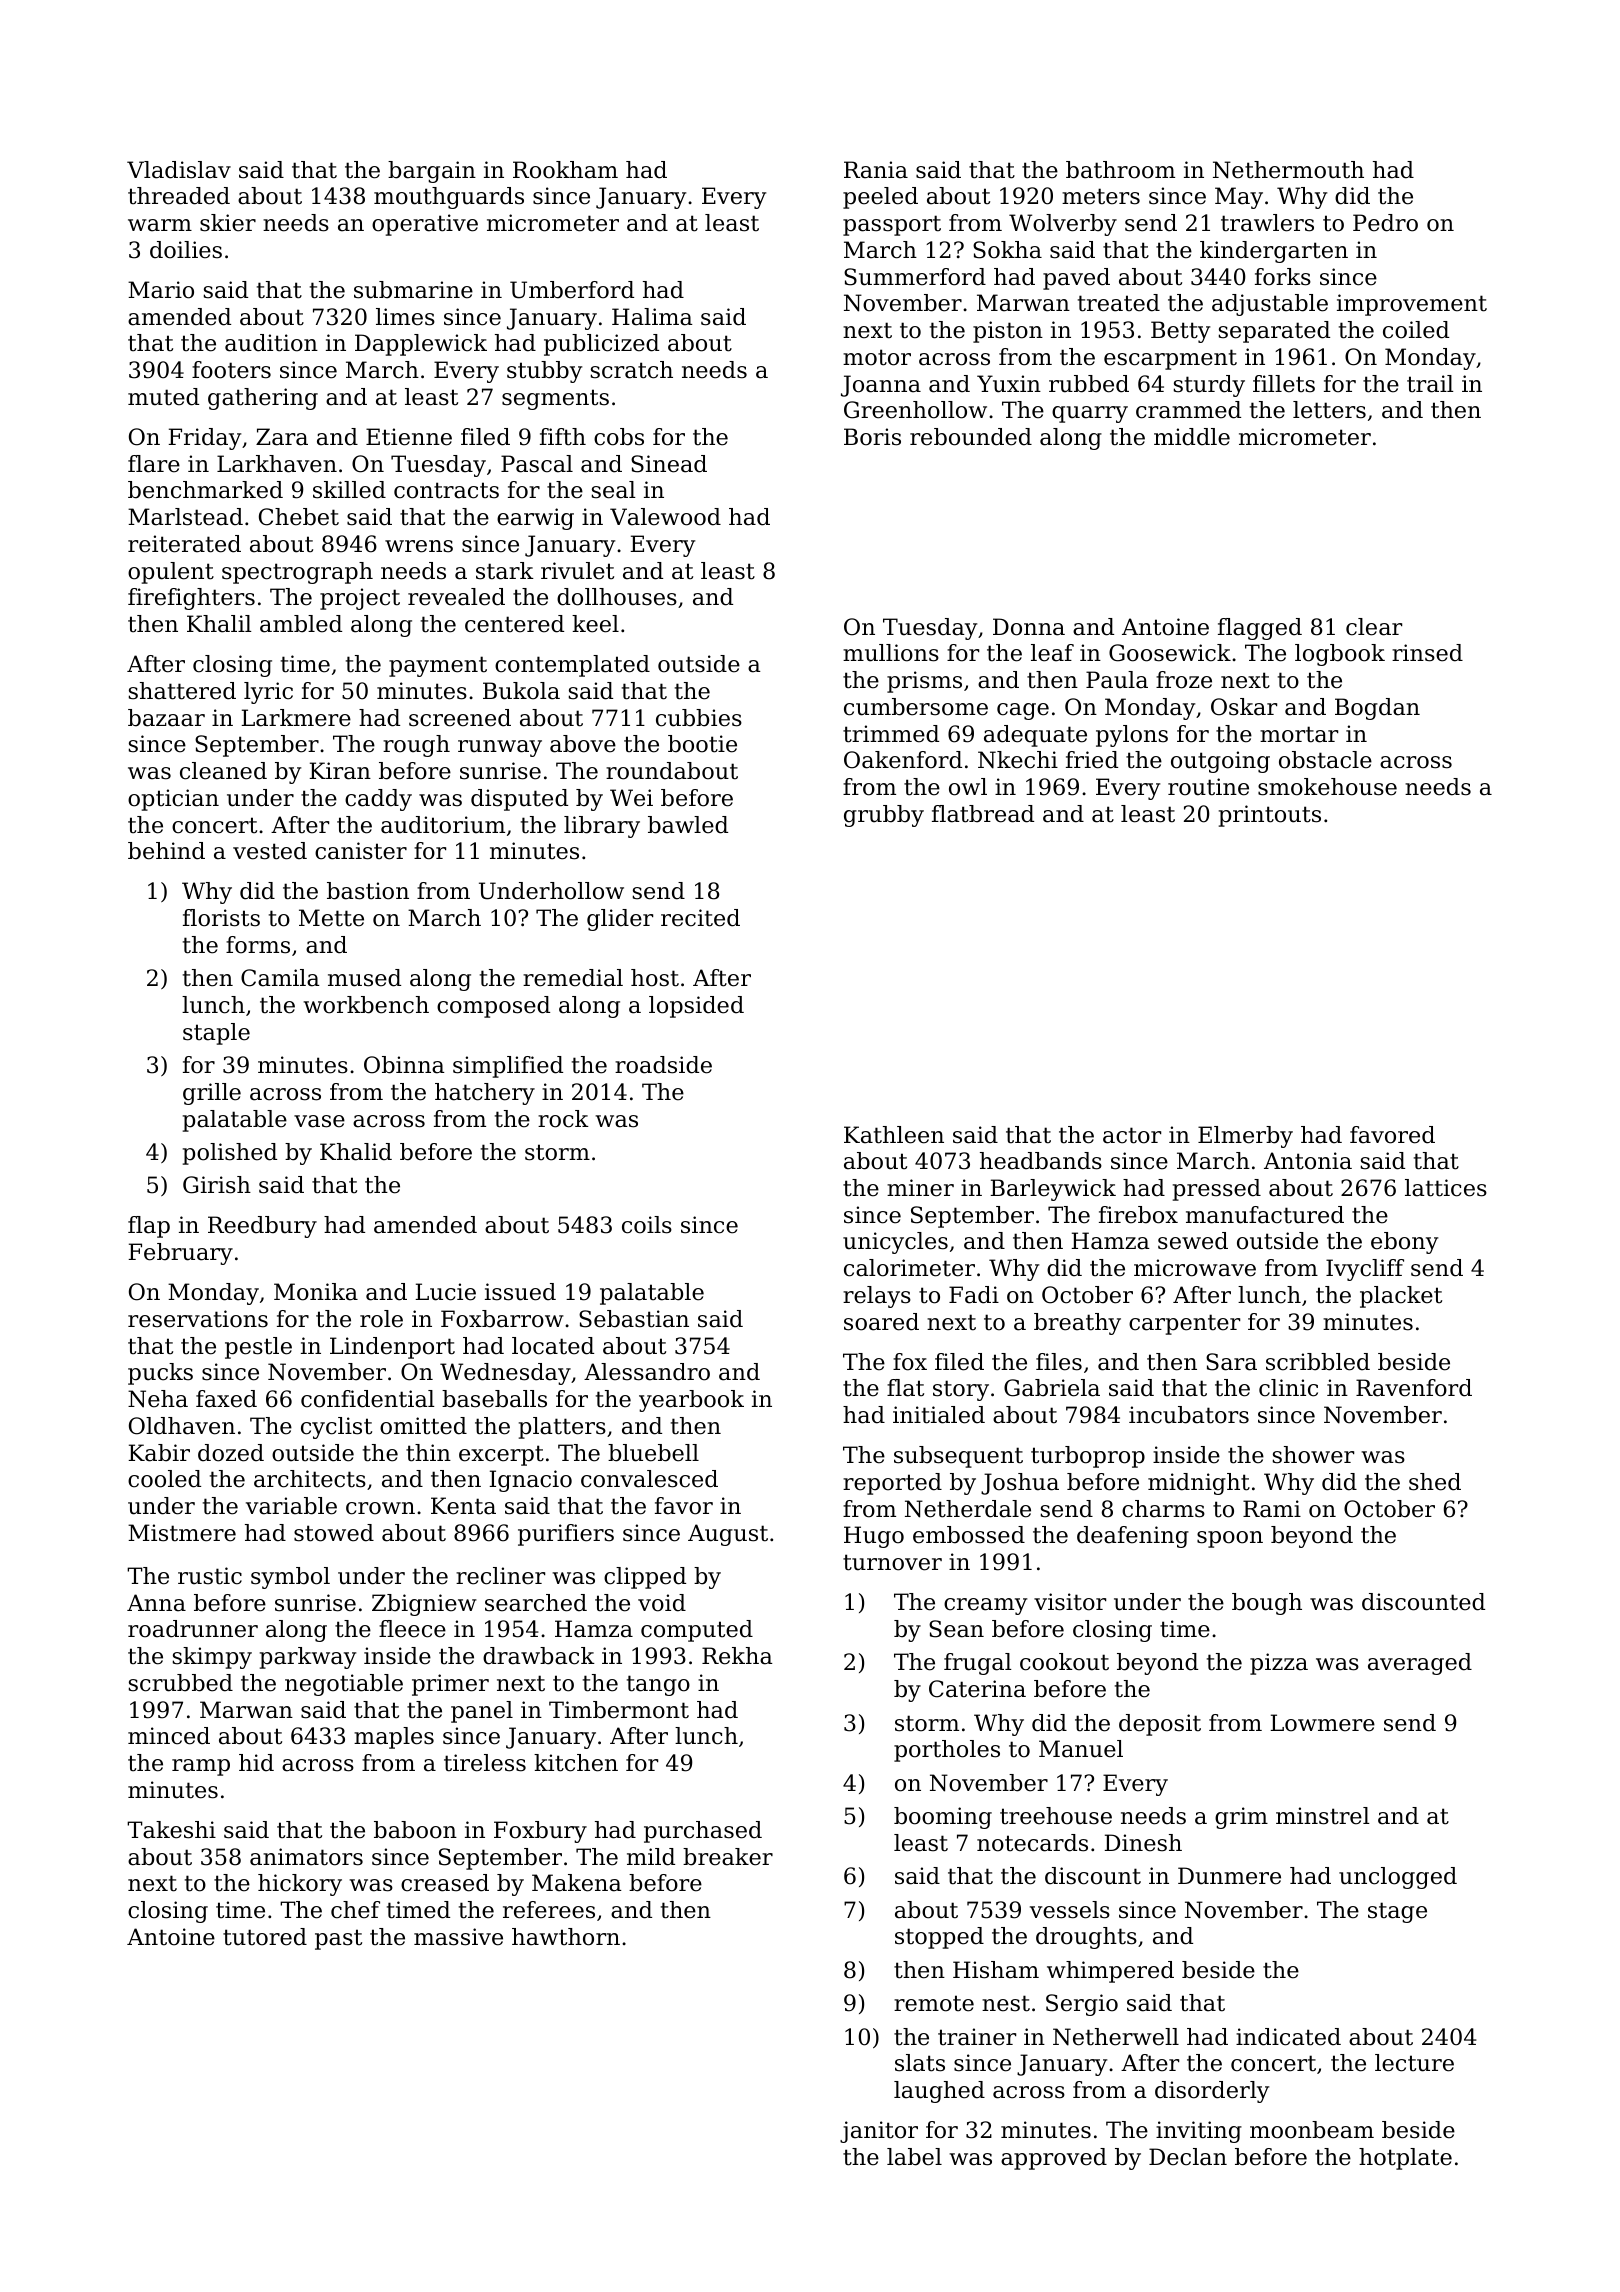  Describe the element at coordinates (1023, 711) in the page. I see `cage` at that location.
